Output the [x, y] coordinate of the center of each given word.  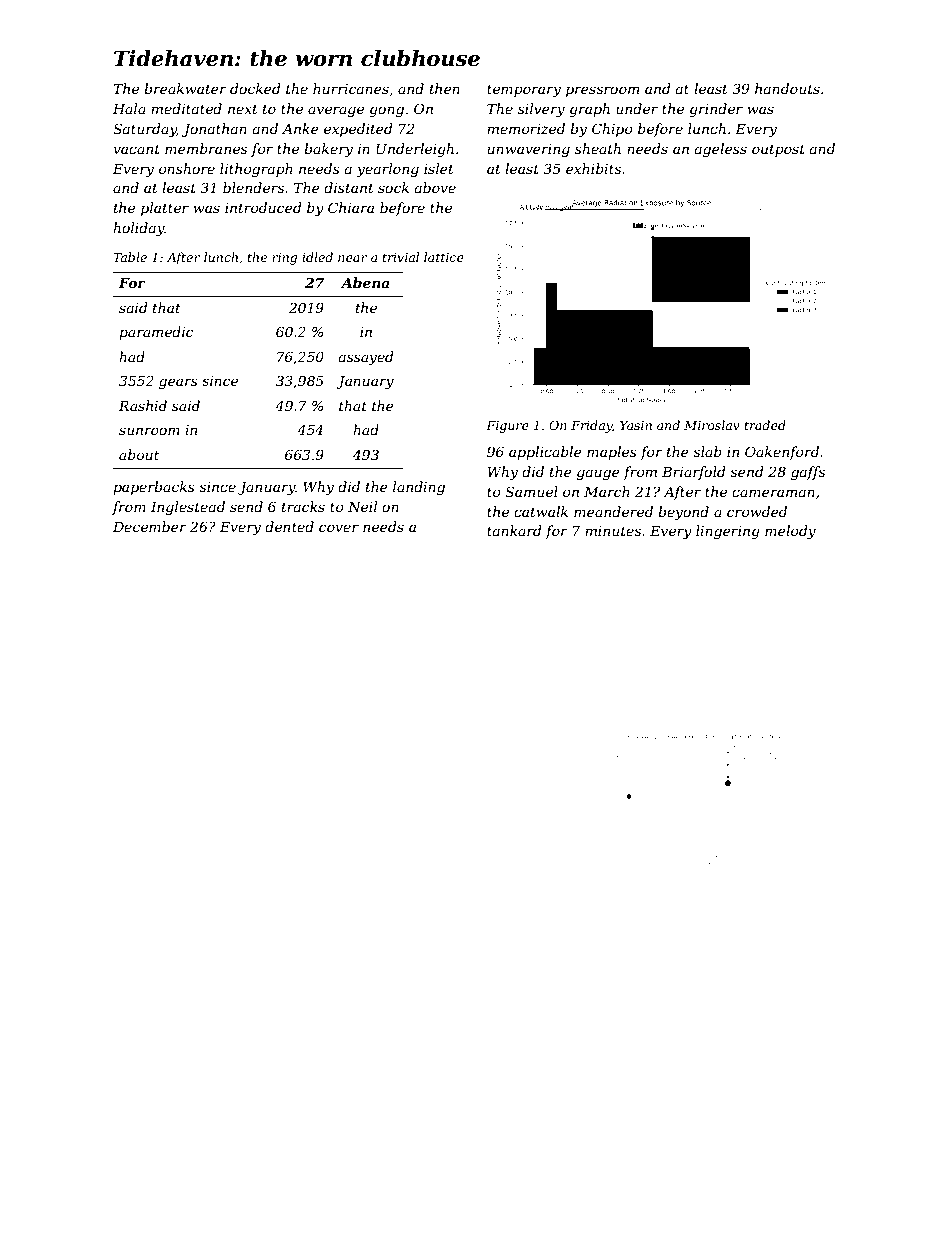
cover [339, 528]
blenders [253, 187]
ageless [721, 150]
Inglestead [188, 508]
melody [790, 532]
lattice [444, 257]
